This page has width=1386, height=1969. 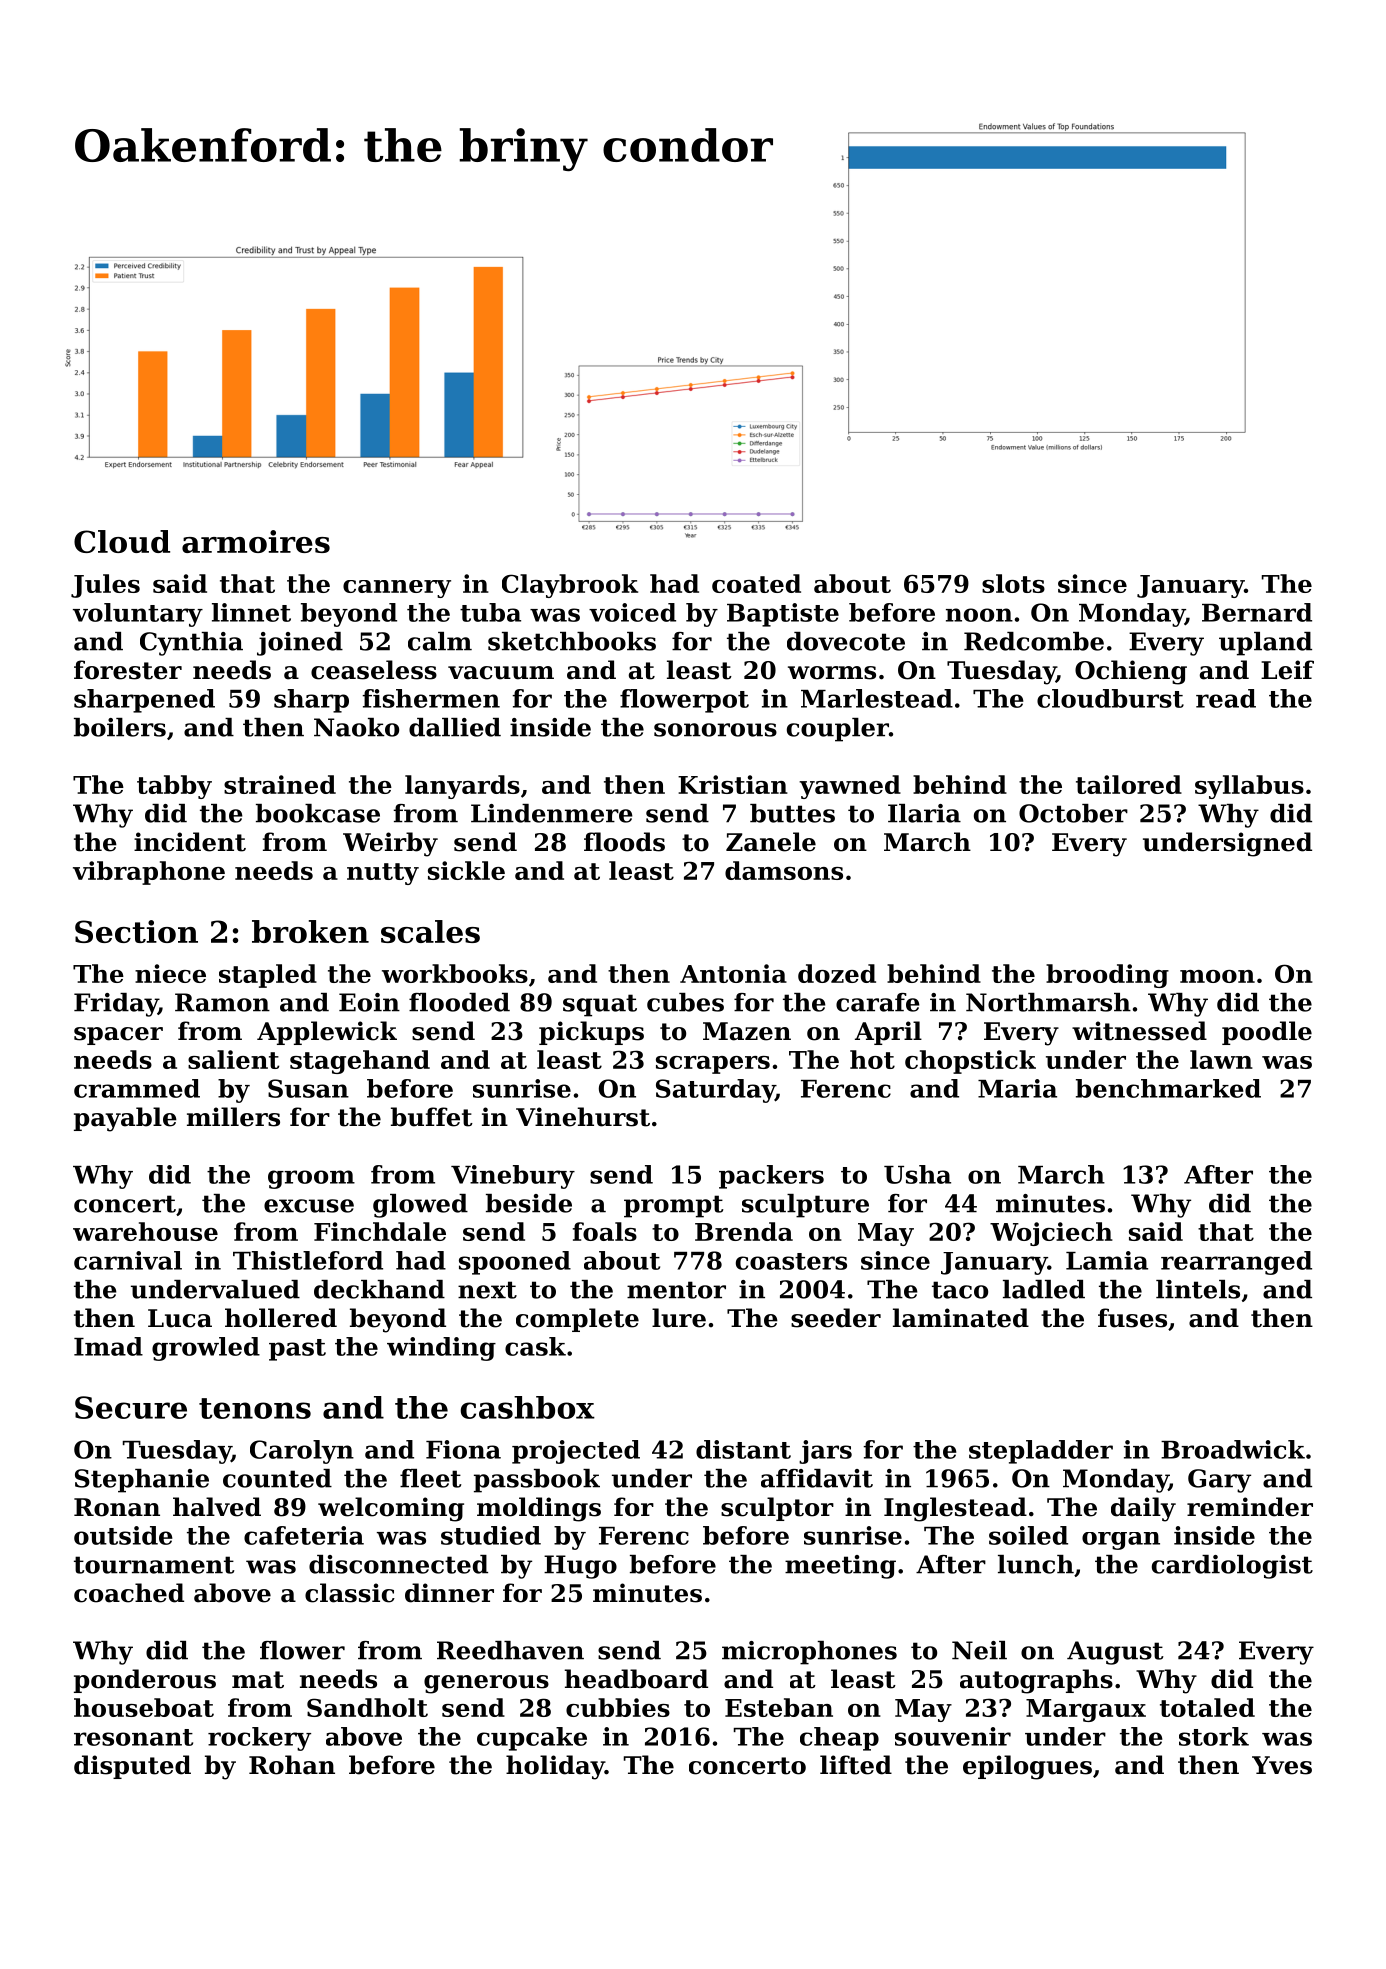 What do you see at coordinates (513, 1177) in the page?
I see `Vinebury` at bounding box center [513, 1177].
